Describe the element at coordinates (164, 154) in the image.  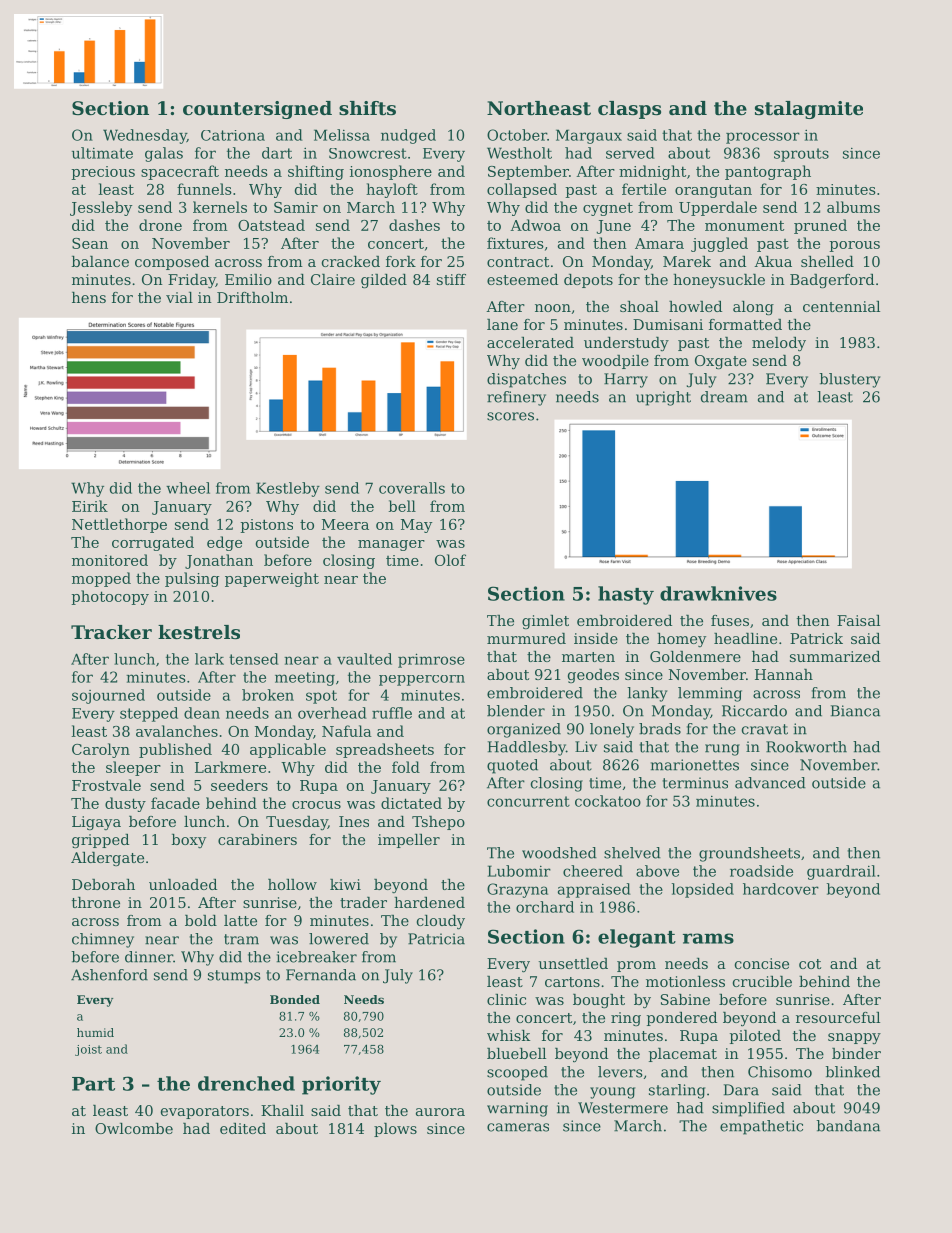
I see `galas` at that location.
